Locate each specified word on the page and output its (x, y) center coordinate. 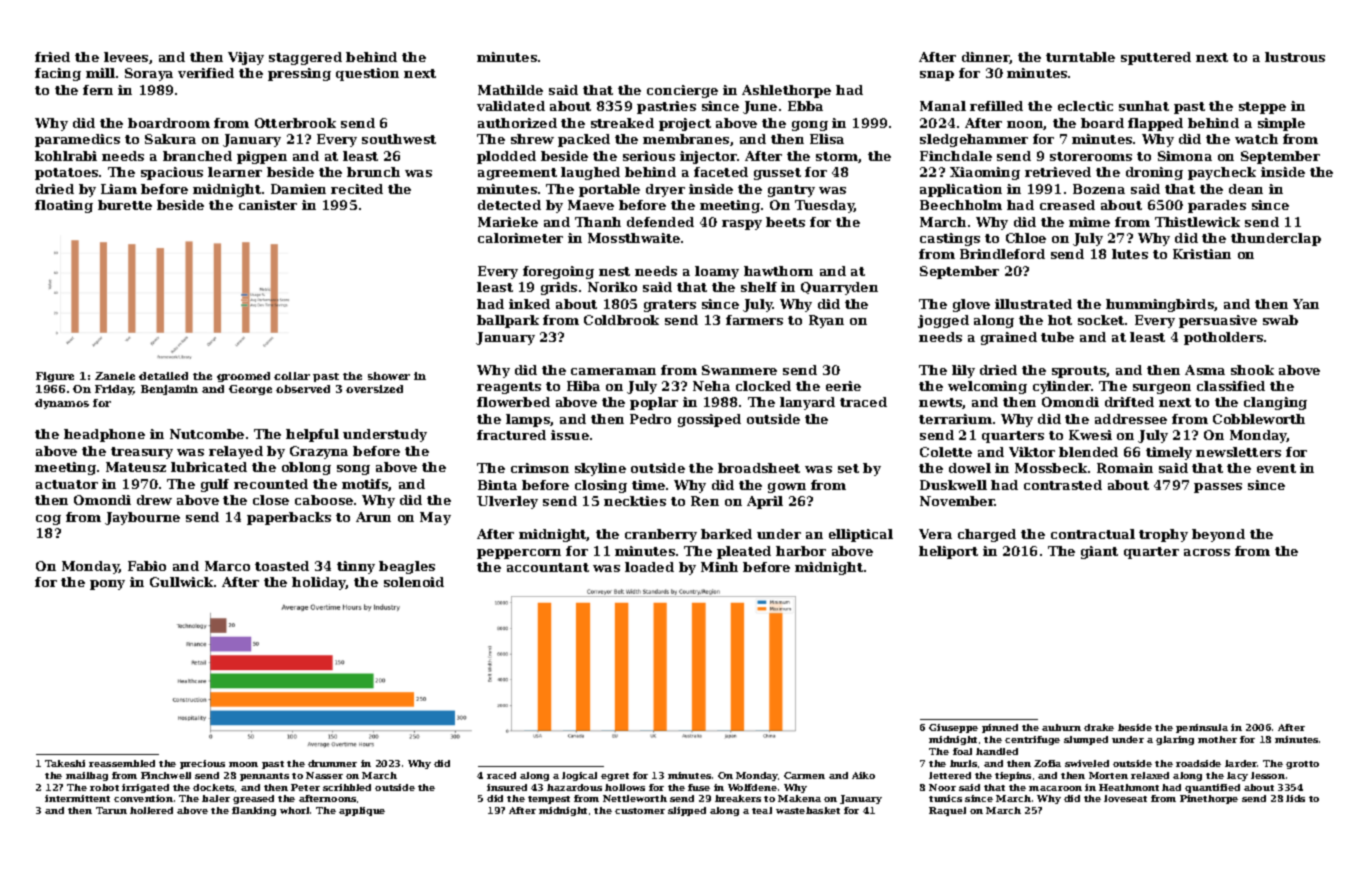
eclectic (1085, 106)
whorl (294, 810)
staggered (305, 58)
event (1276, 468)
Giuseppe (953, 728)
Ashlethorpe (786, 91)
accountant (548, 567)
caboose (324, 500)
